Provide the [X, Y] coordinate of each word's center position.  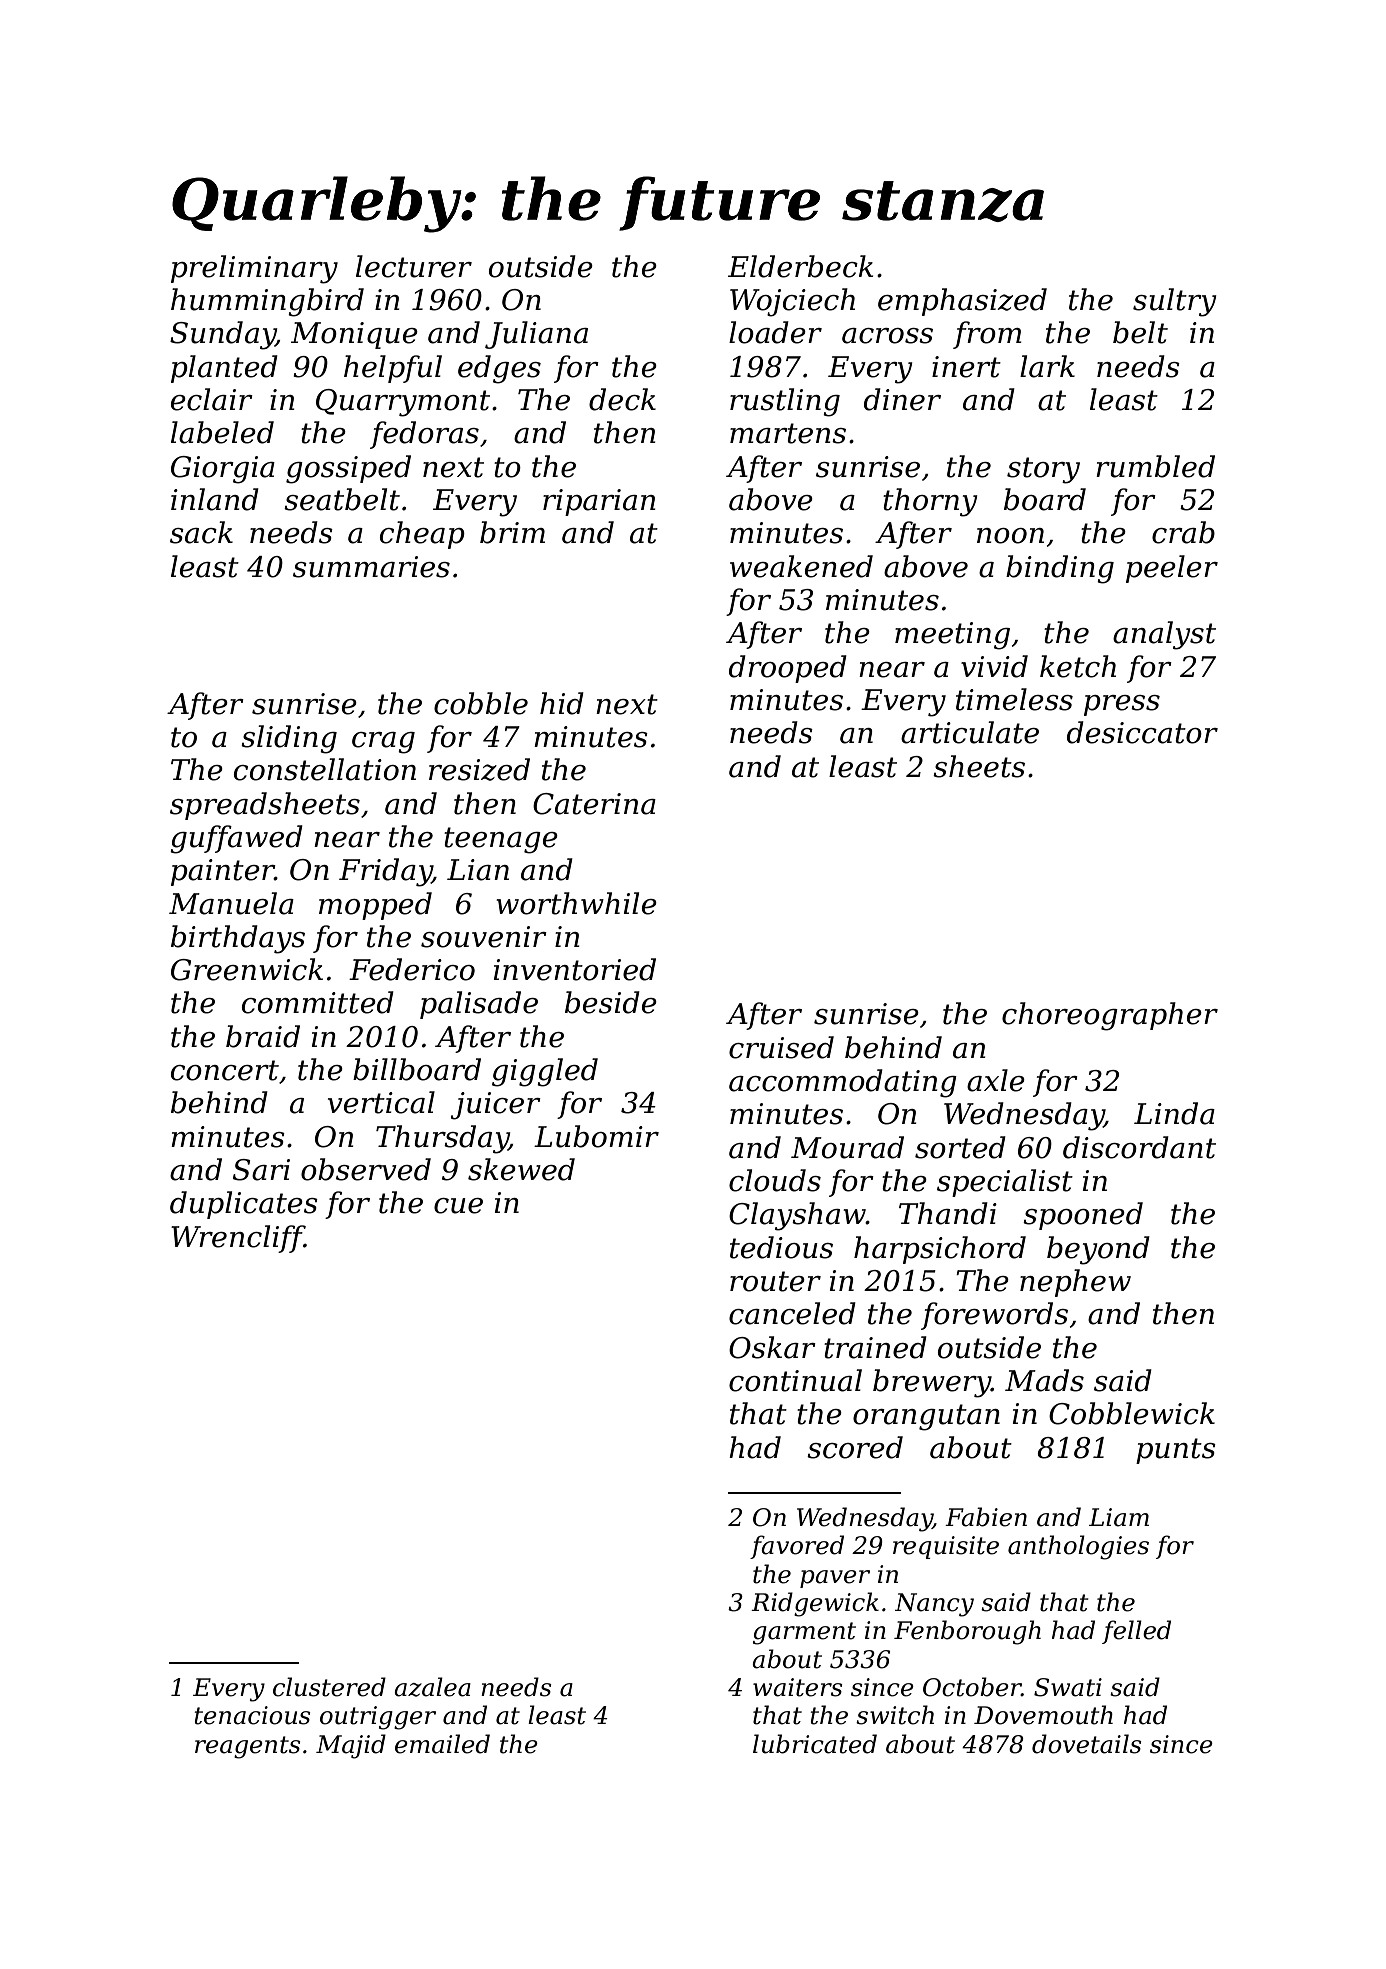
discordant [1139, 1147]
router [775, 1281]
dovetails [1087, 1744]
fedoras [424, 435]
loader [775, 332]
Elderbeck [800, 266]
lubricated [815, 1744]
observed [366, 1169]
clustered [329, 1687]
